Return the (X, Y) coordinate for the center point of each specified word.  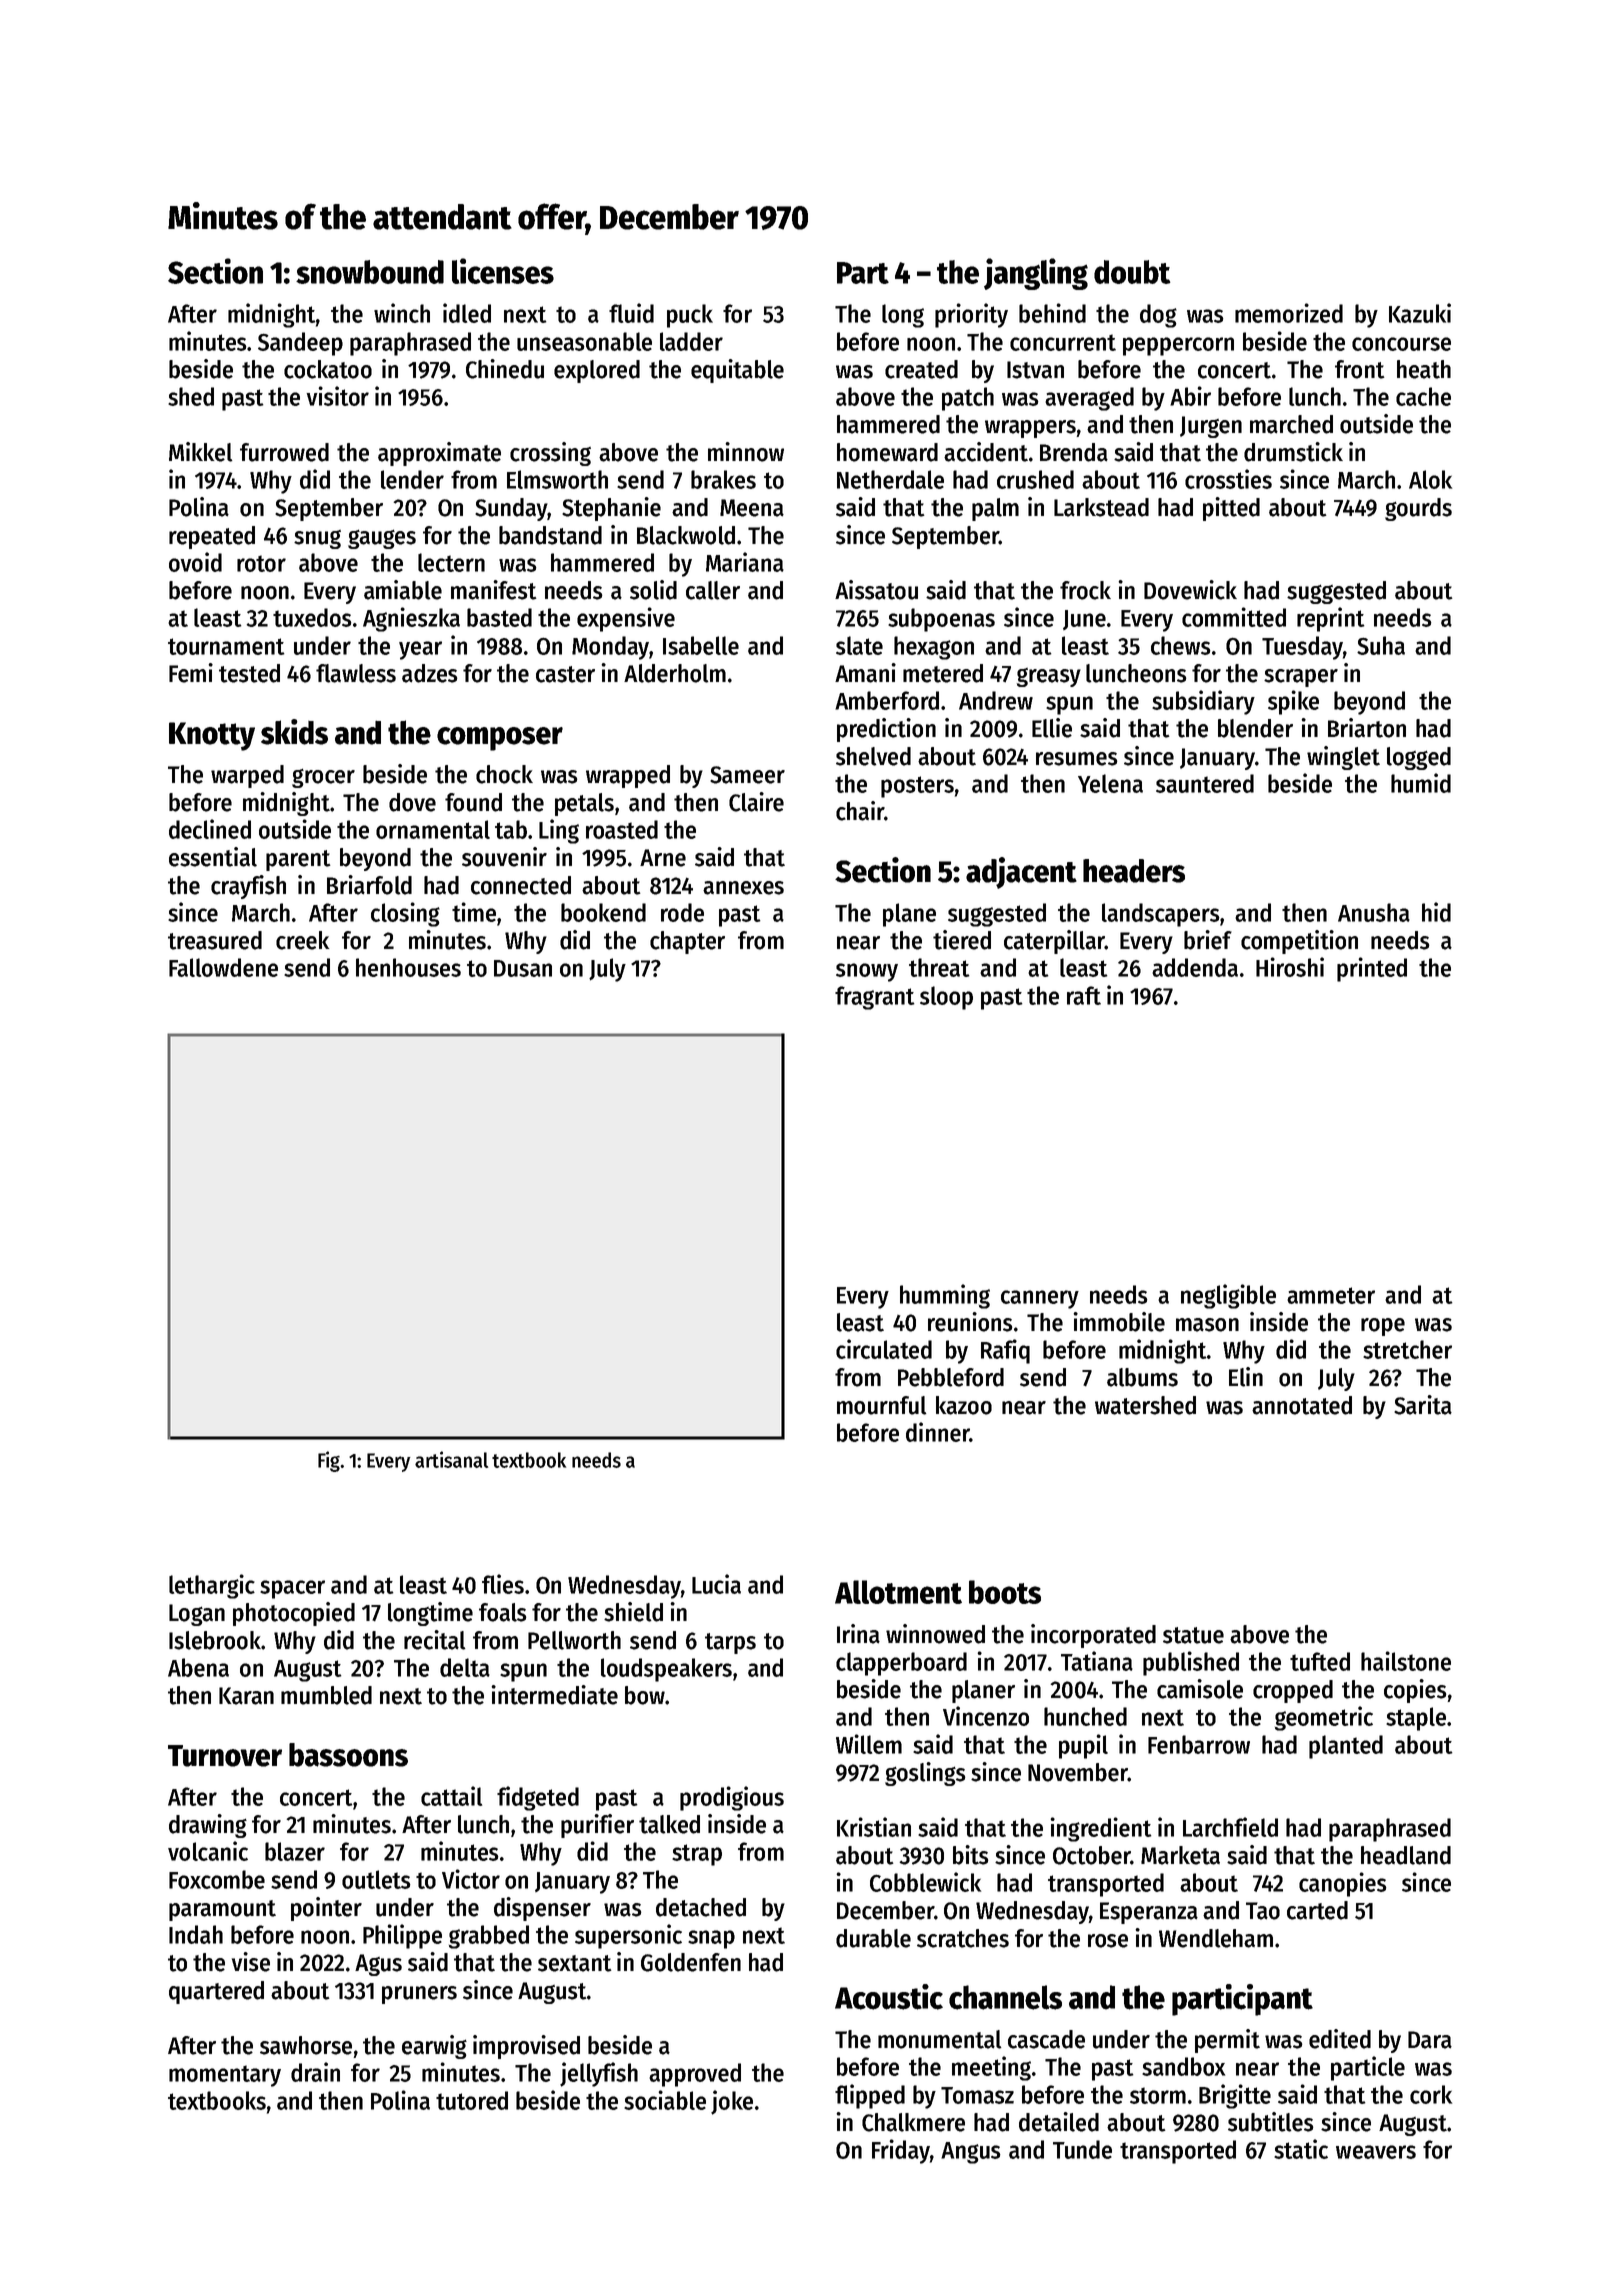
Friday (901, 2151)
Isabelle (701, 645)
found (473, 802)
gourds (1418, 509)
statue (1193, 1635)
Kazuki (1420, 313)
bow (645, 1695)
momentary (225, 2076)
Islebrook (215, 1640)
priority (971, 315)
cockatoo (328, 369)
